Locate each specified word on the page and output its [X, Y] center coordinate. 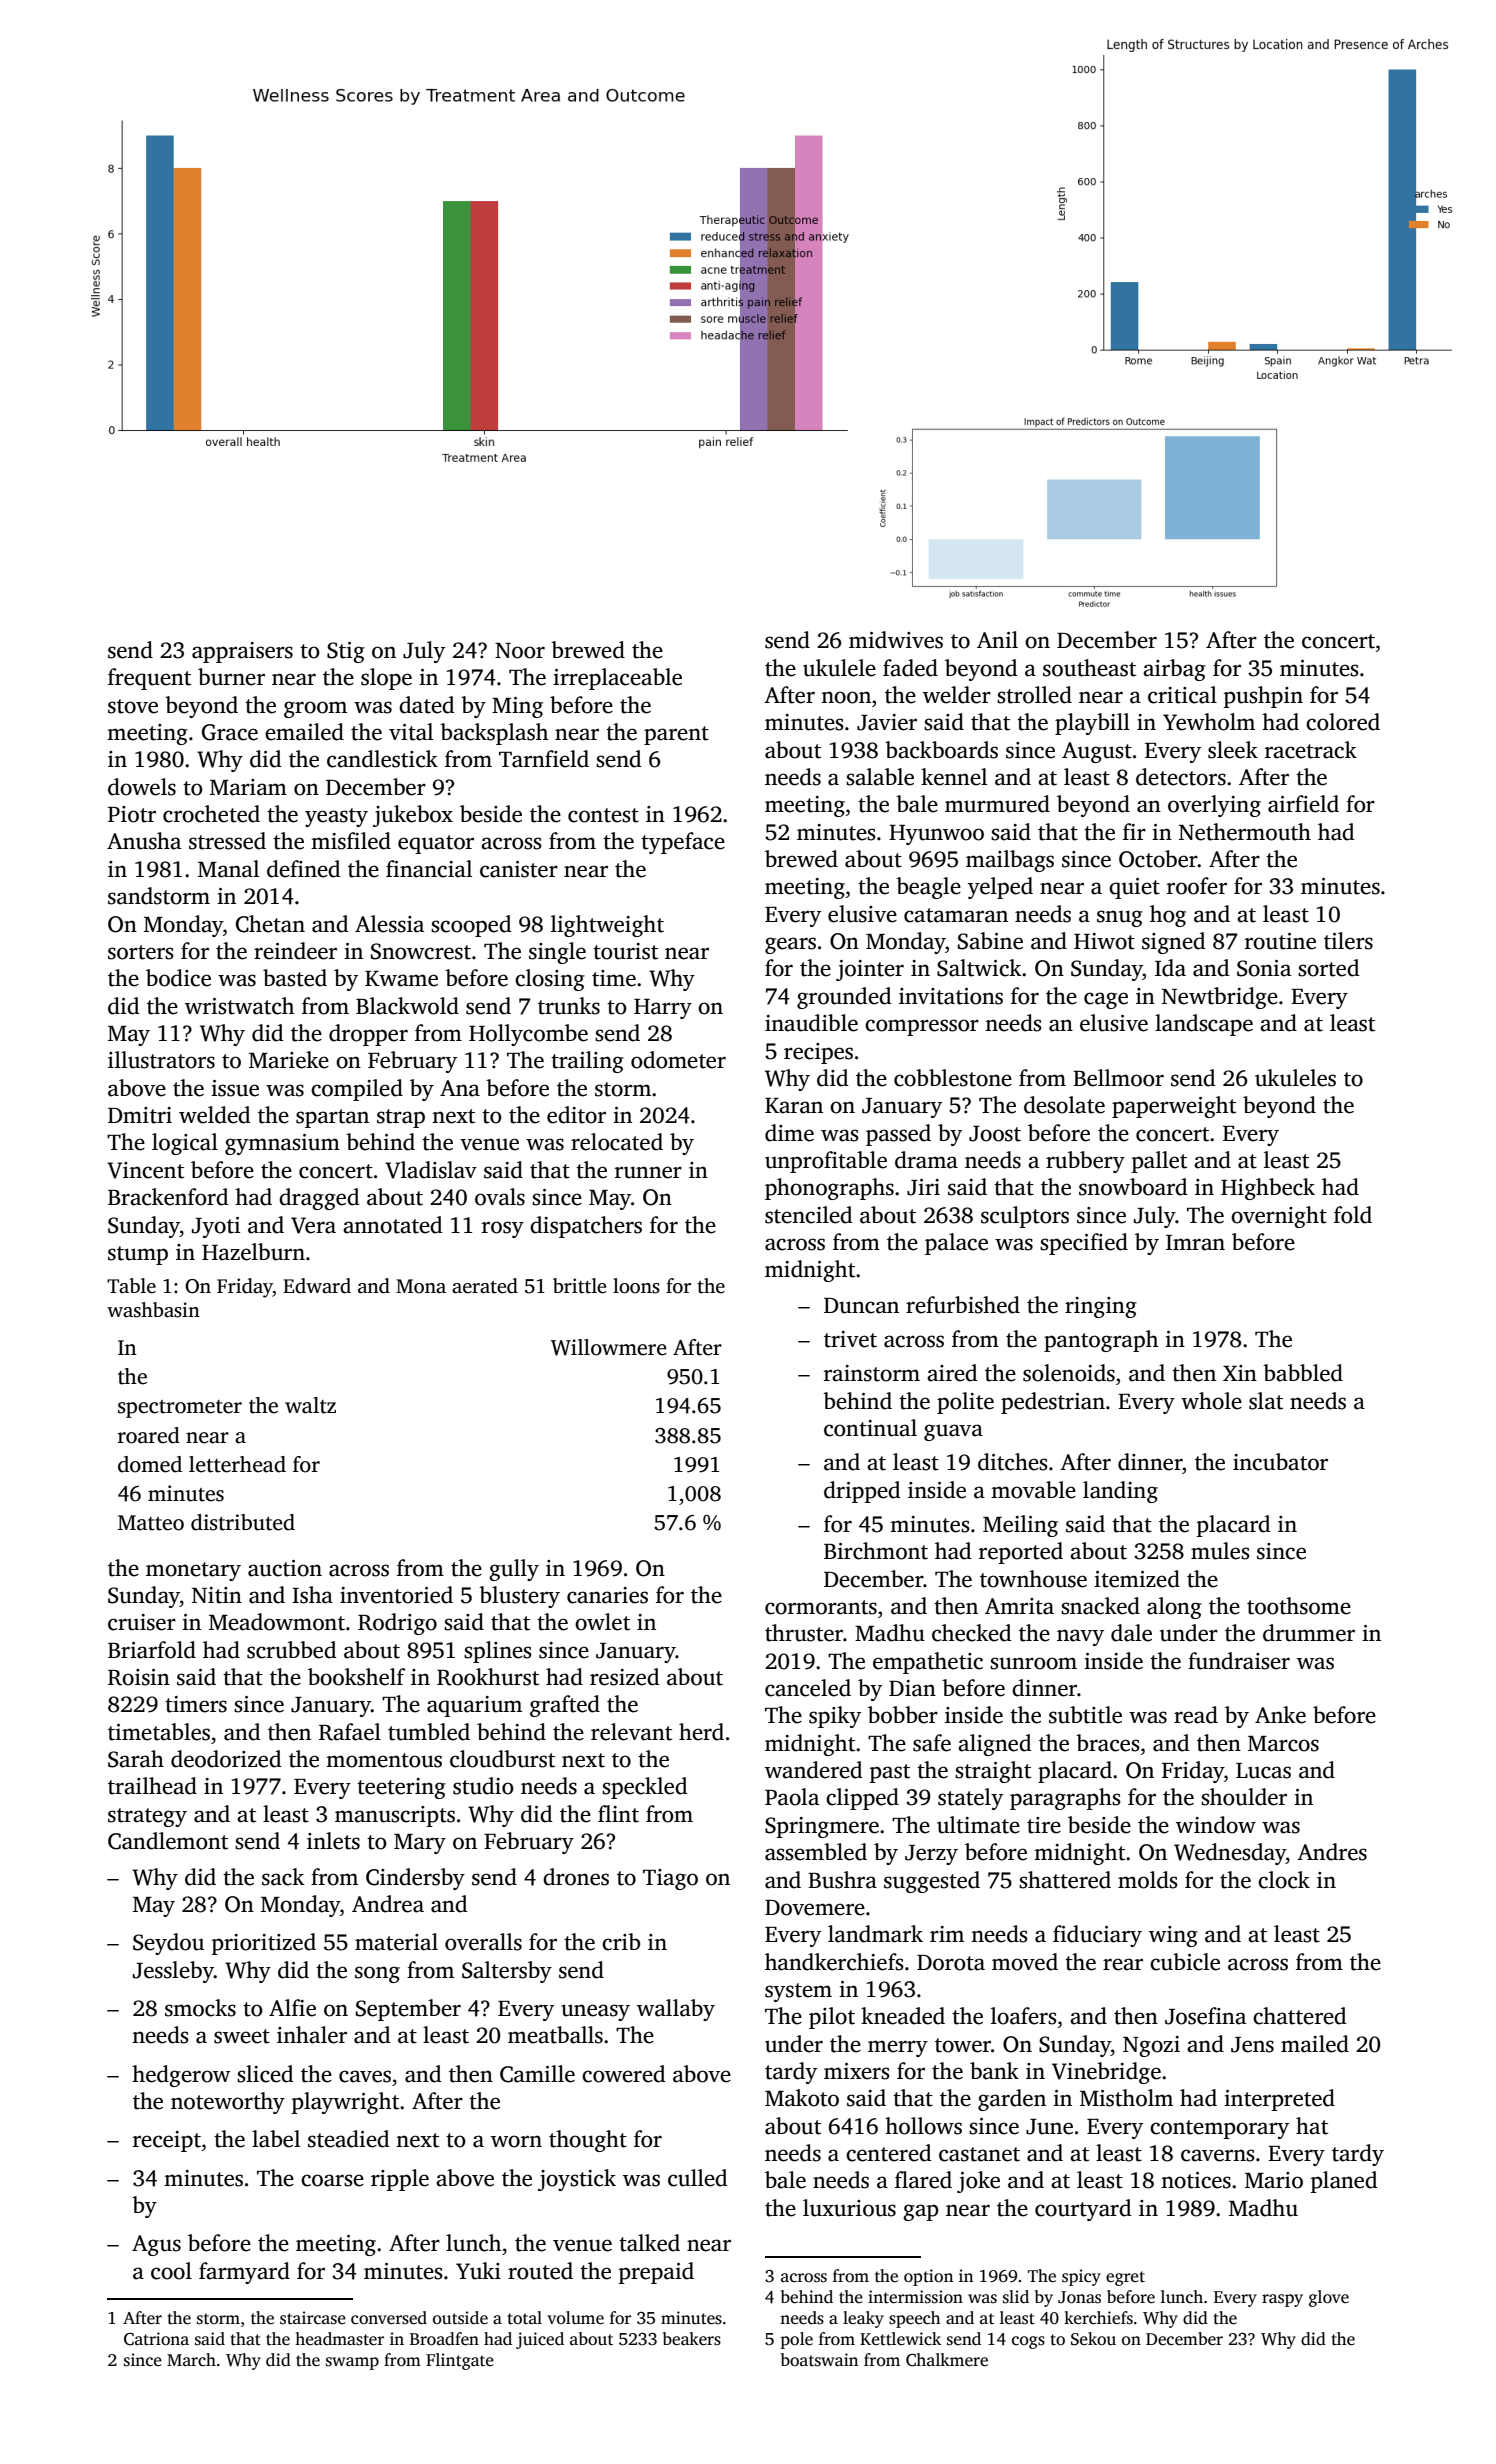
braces [1108, 1743]
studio [483, 1786]
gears [790, 945]
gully [514, 1570]
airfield [1303, 804]
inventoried [396, 1595]
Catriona [156, 2339]
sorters [141, 952]
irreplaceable [617, 679]
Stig [346, 652]
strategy [147, 1817]
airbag [1174, 670]
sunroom [1033, 1663]
